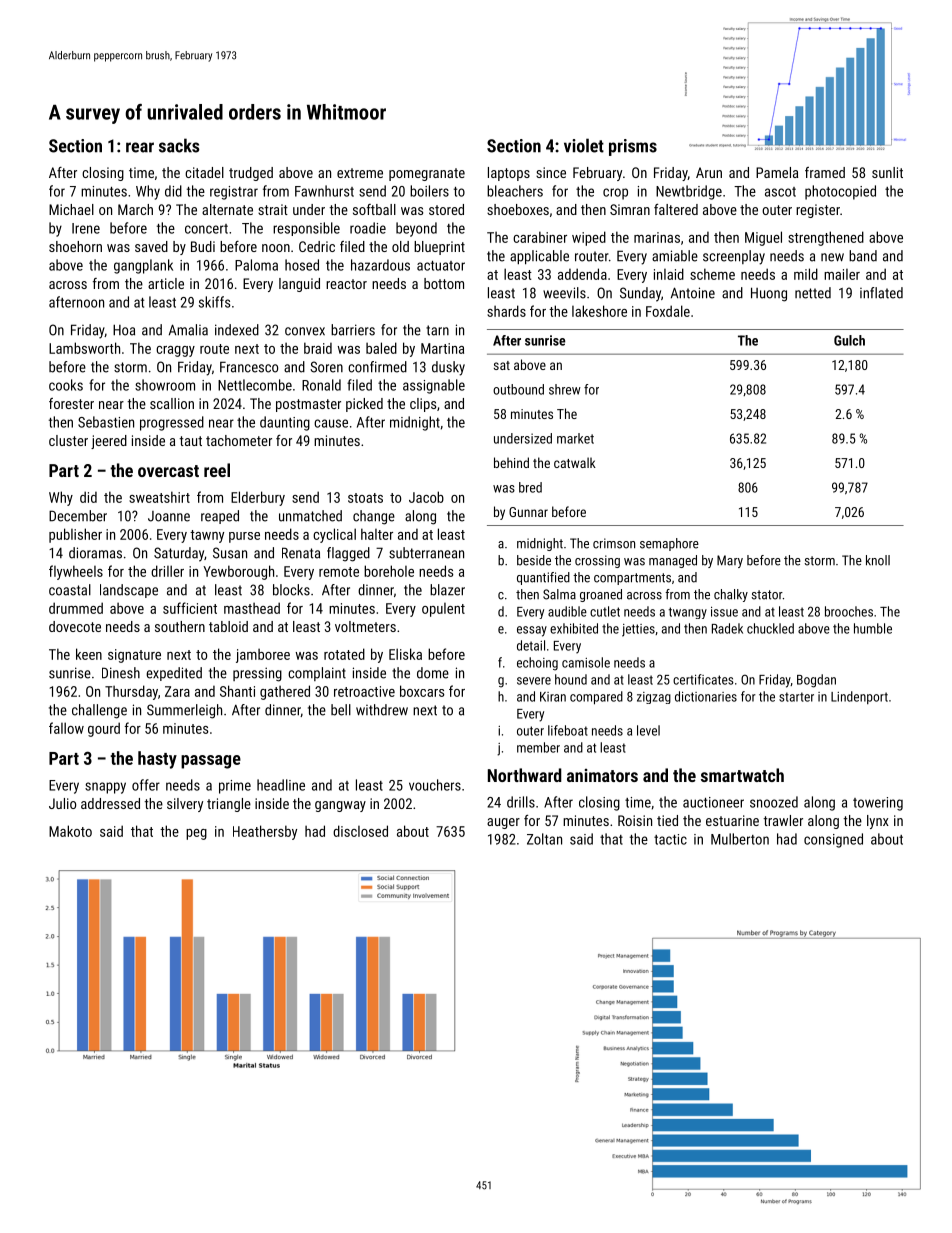 This page has height=1233, width=952. Describe the element at coordinates (586, 662) in the page. I see `camisole` at that location.
